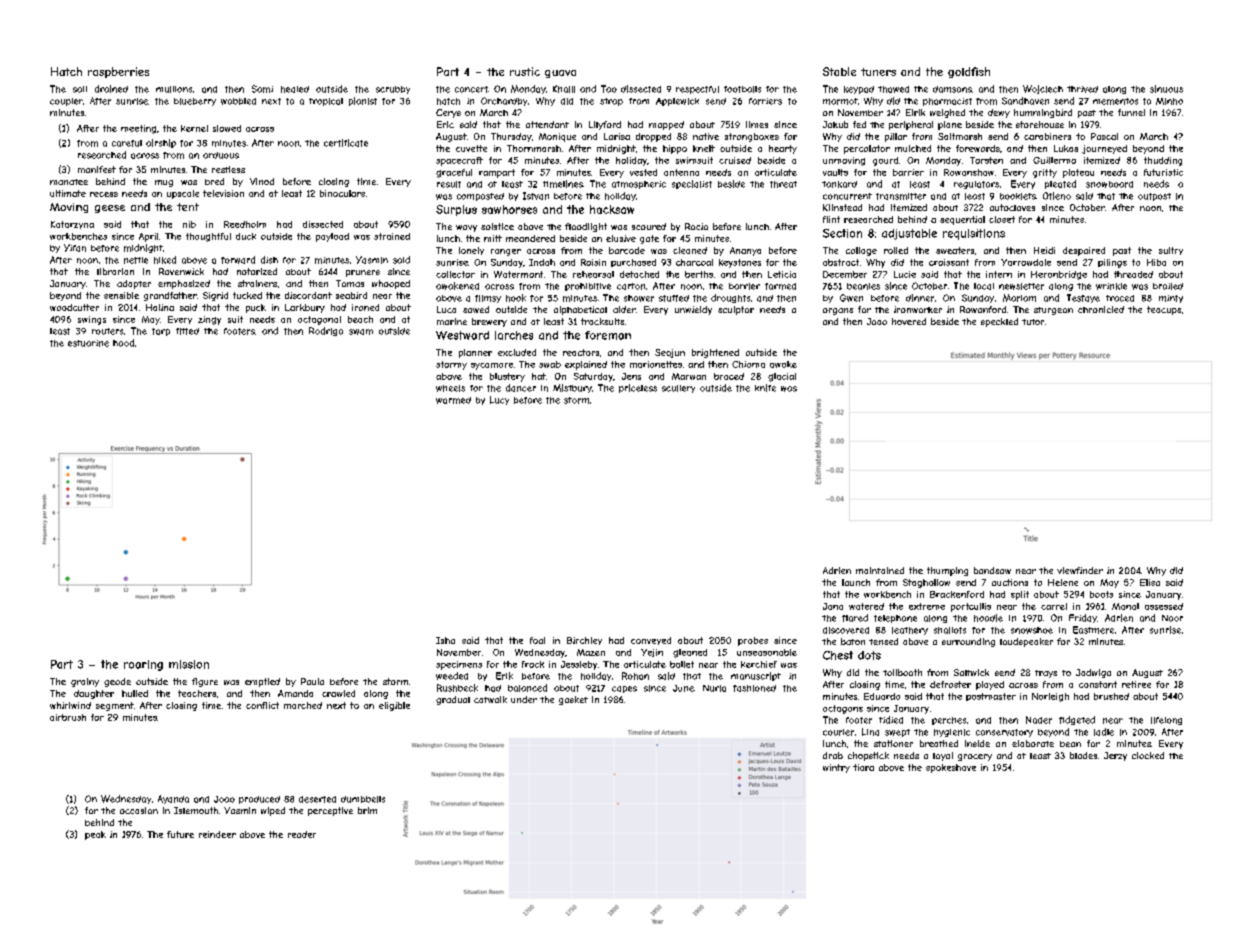 This page has height=952, width=1233. What do you see at coordinates (302, 834) in the page?
I see `reader` at bounding box center [302, 834].
